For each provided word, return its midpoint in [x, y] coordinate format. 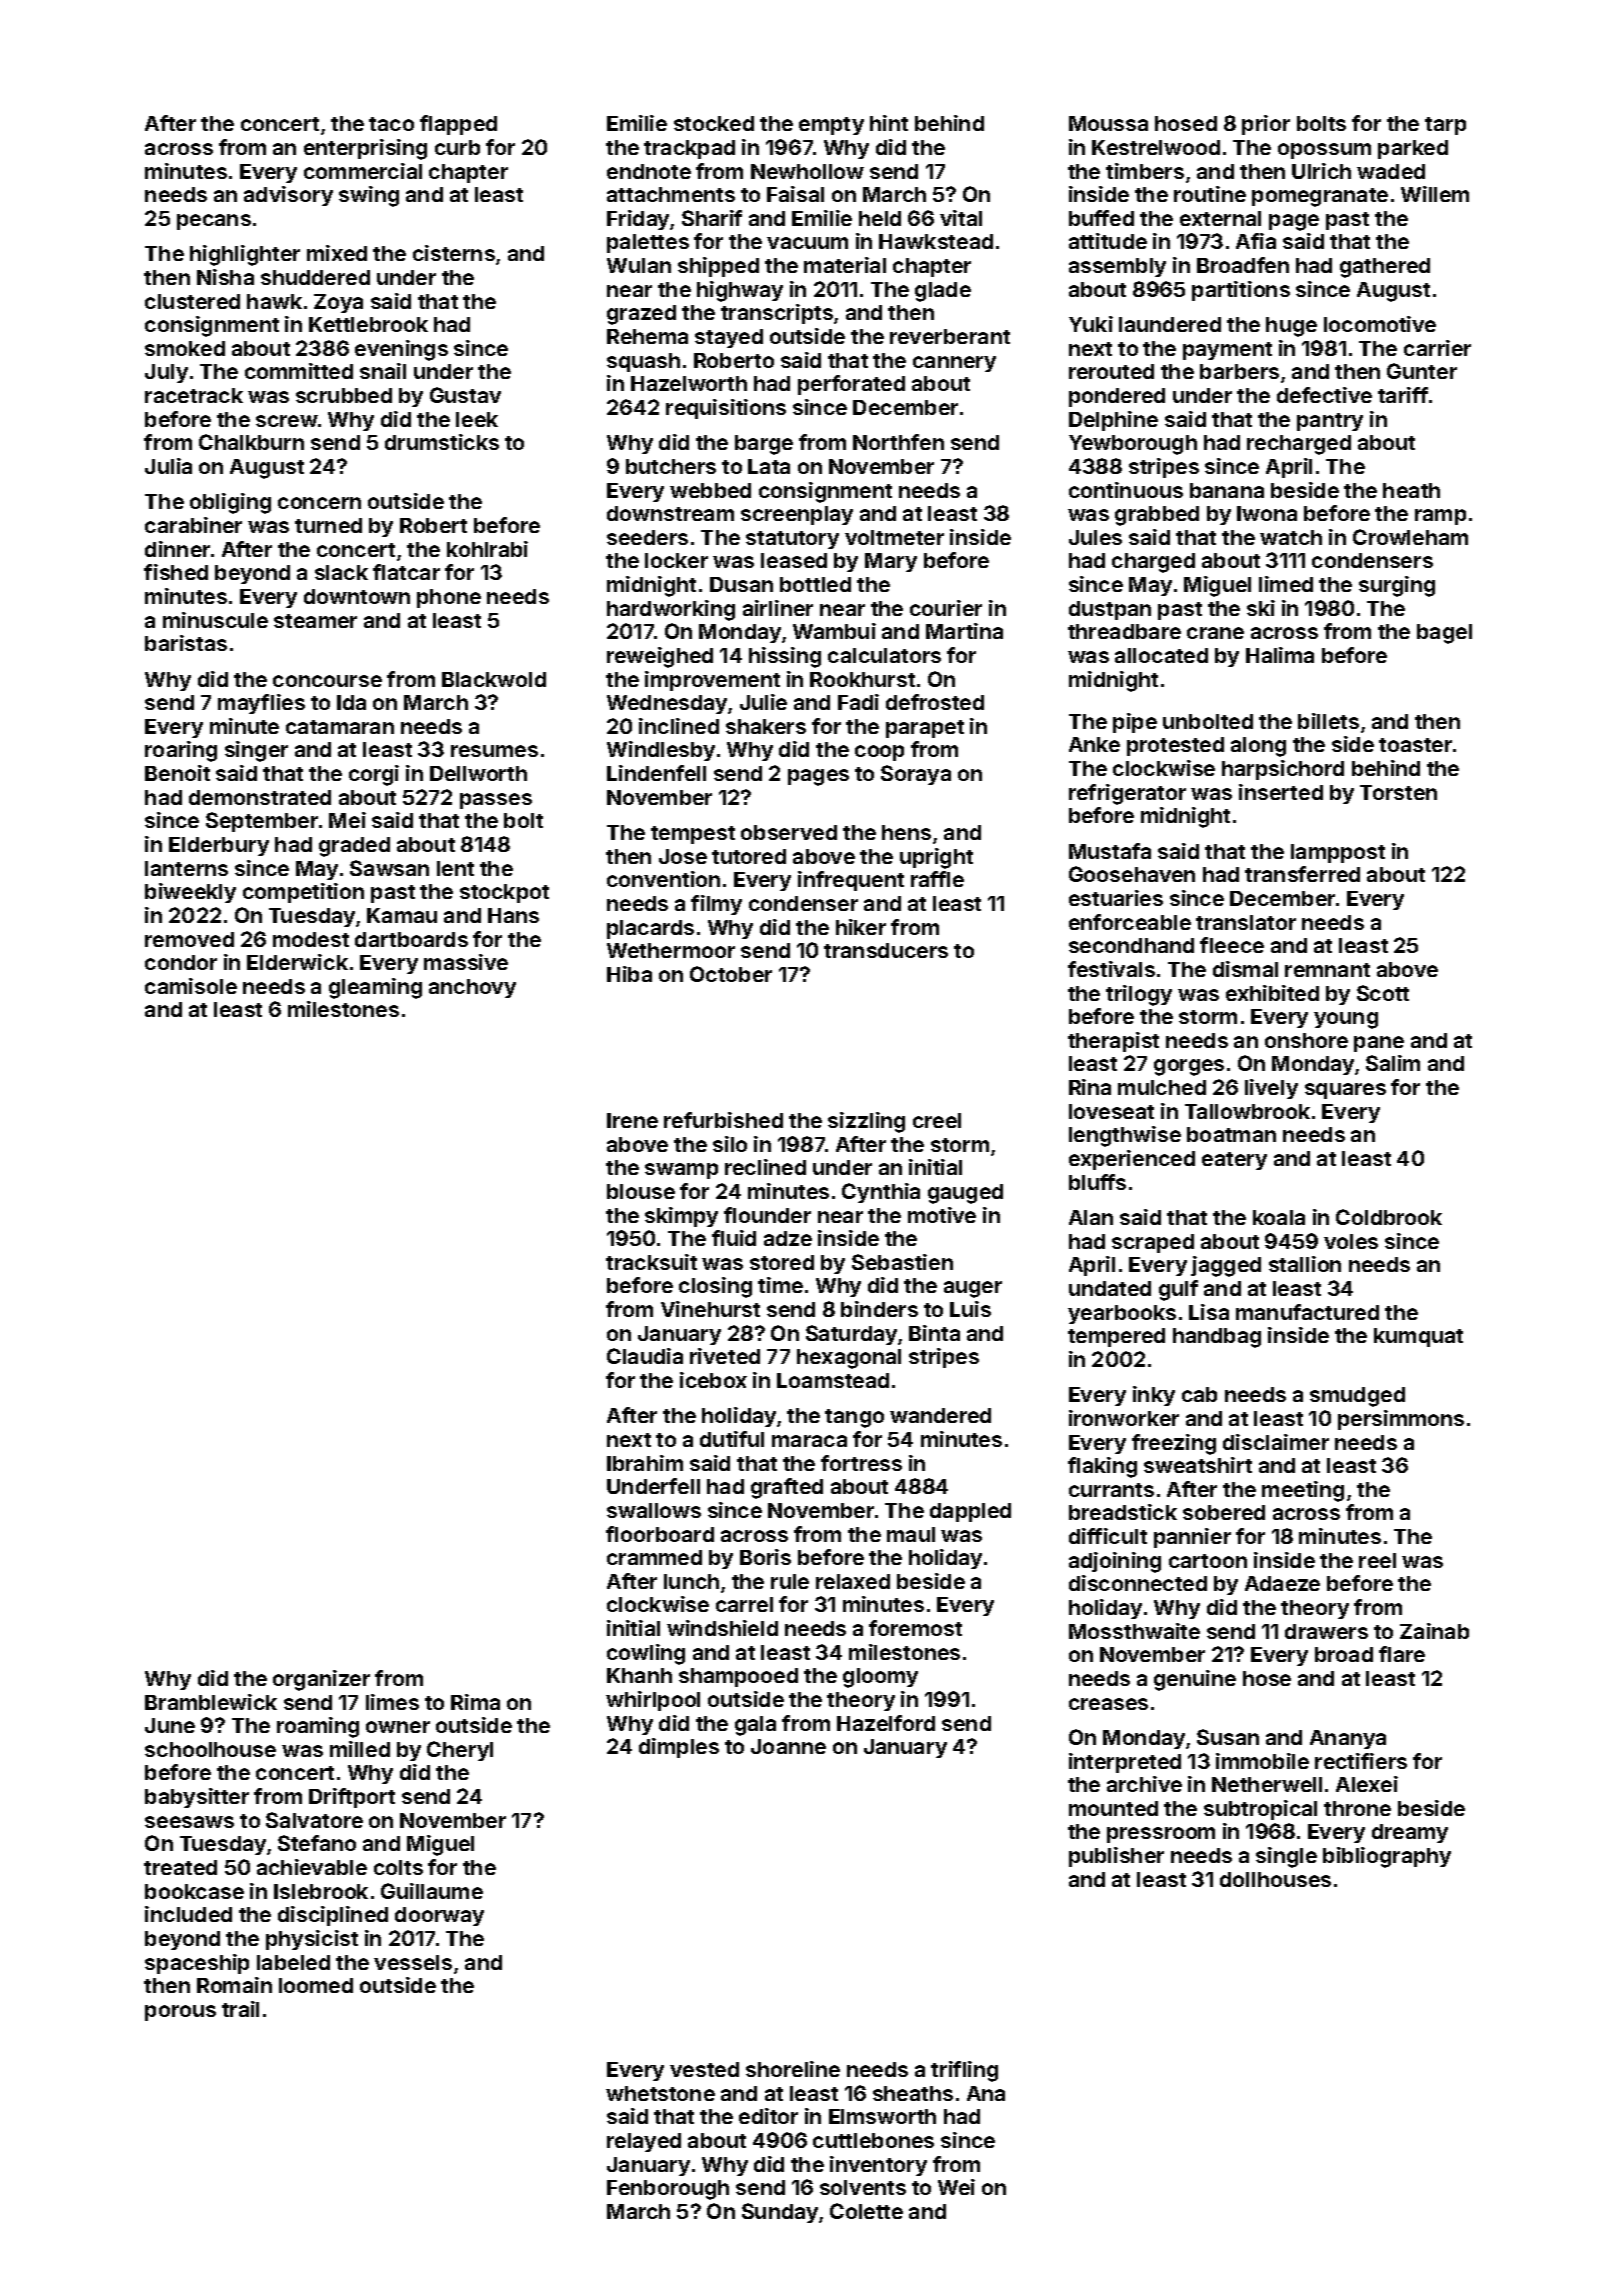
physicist [312, 1940]
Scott [1383, 993]
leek [477, 419]
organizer [321, 1680]
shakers [766, 726]
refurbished [723, 1120]
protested [1175, 746]
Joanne [788, 1746]
